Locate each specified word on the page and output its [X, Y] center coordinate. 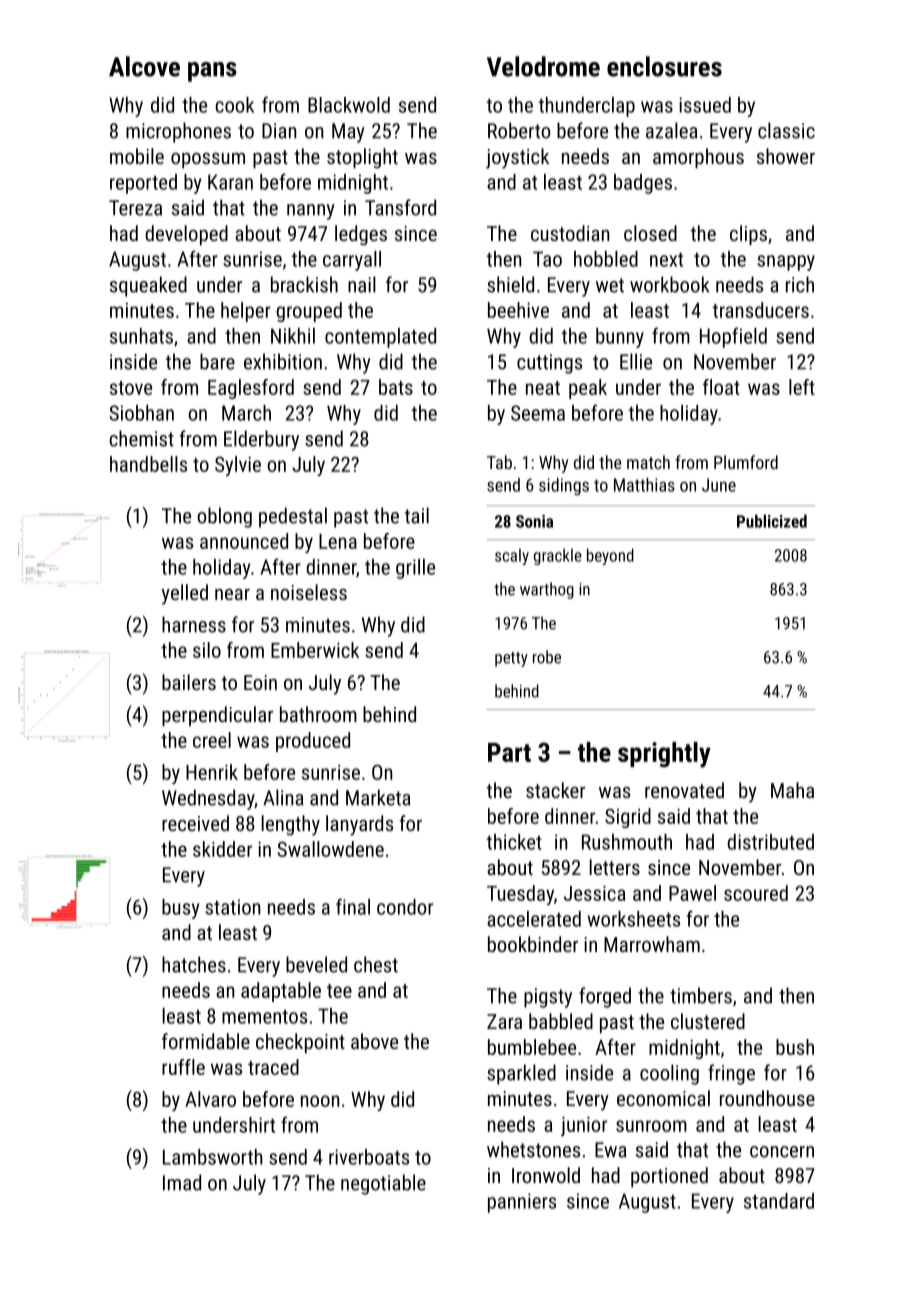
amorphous [698, 158]
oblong [224, 517]
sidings [564, 487]
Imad [182, 1182]
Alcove [144, 66]
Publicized [772, 521]
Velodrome [543, 66]
